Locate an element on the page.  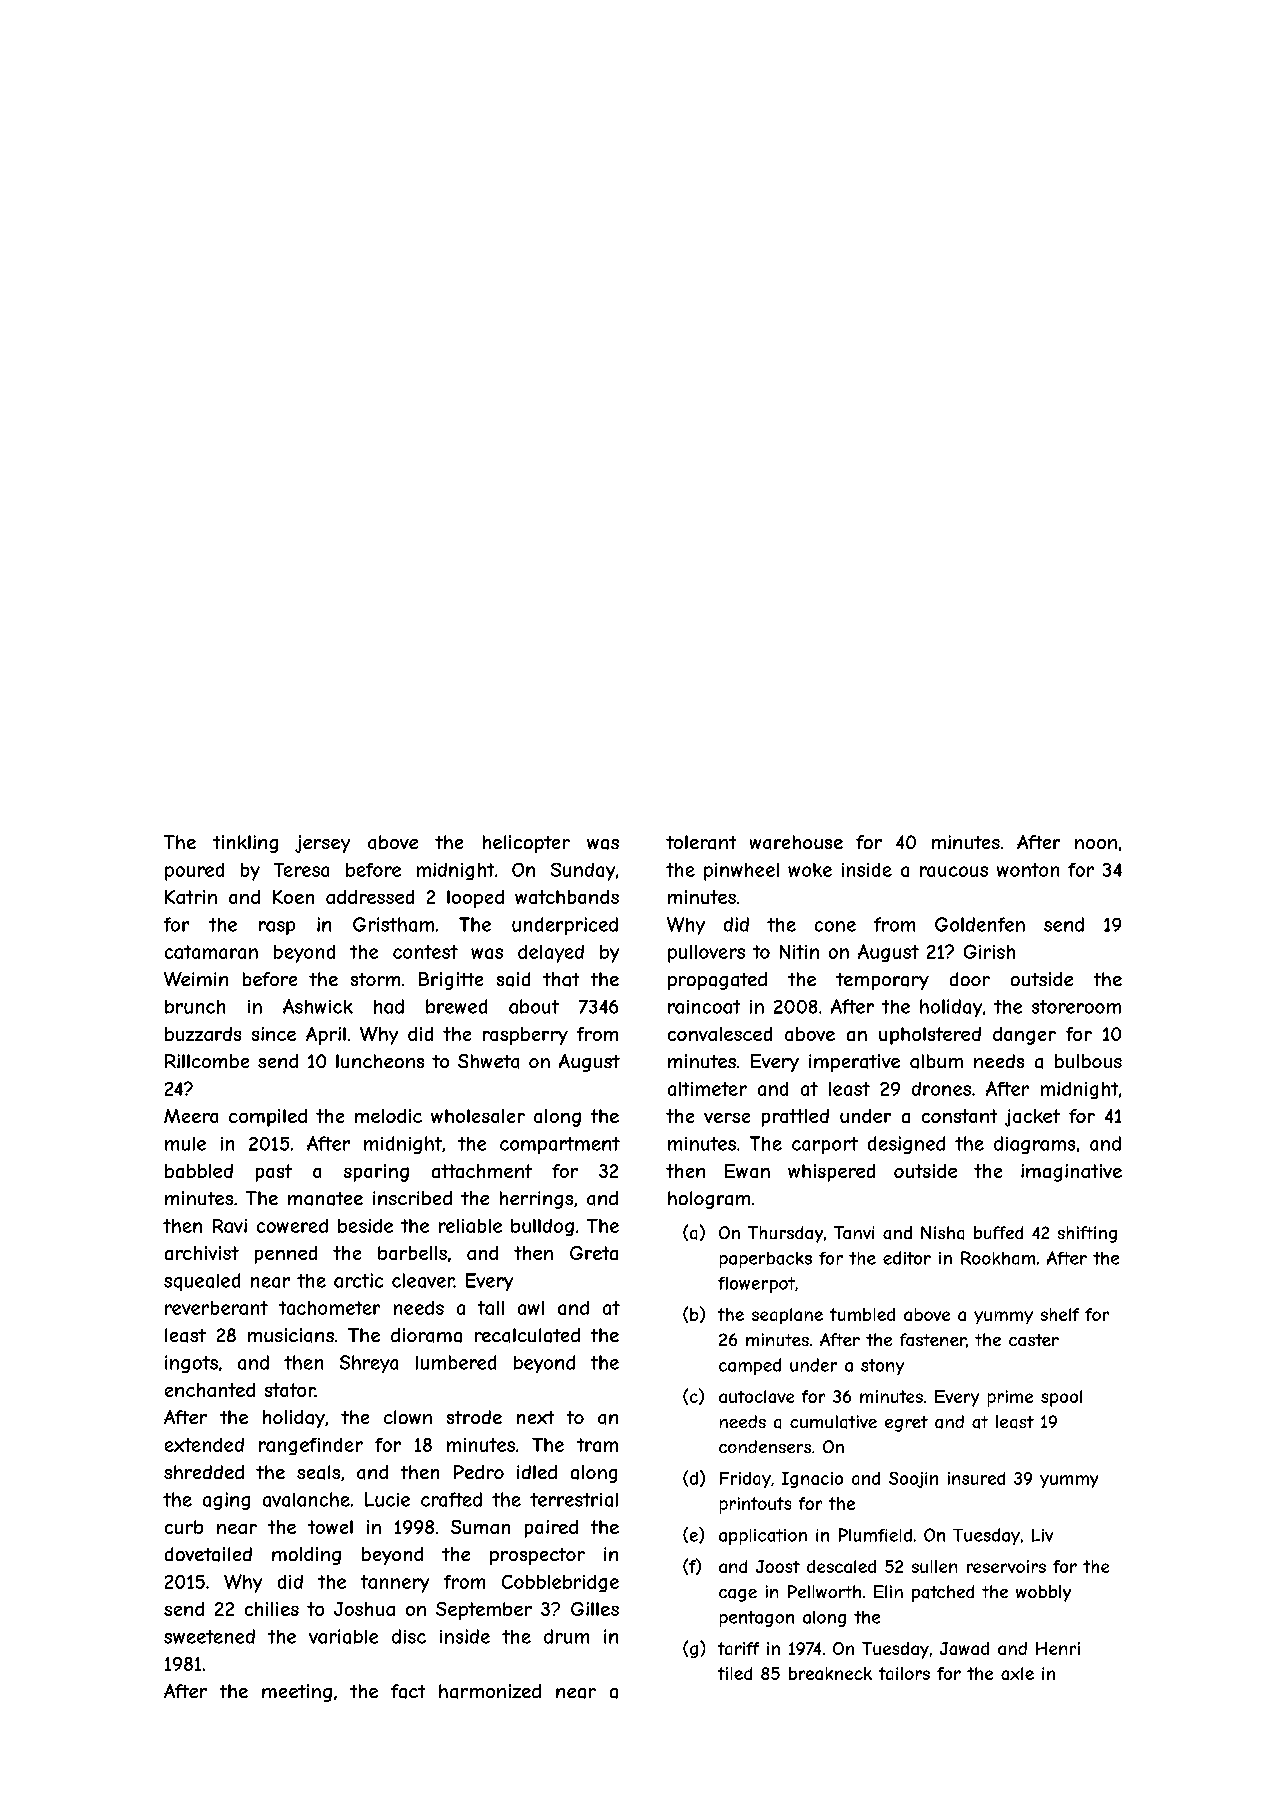
herrings is located at coordinates (536, 1200).
